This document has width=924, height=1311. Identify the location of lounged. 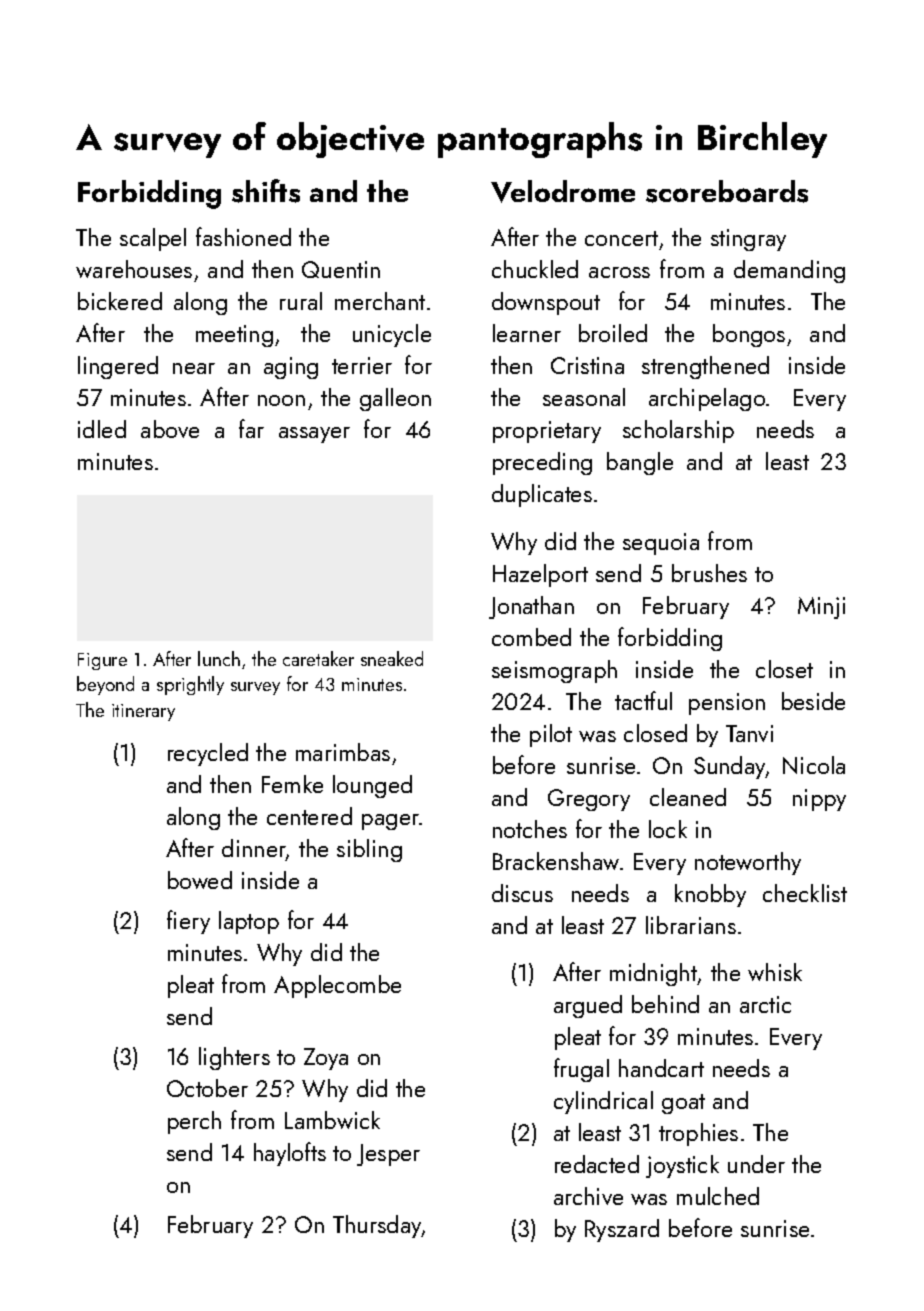
(372, 786).
